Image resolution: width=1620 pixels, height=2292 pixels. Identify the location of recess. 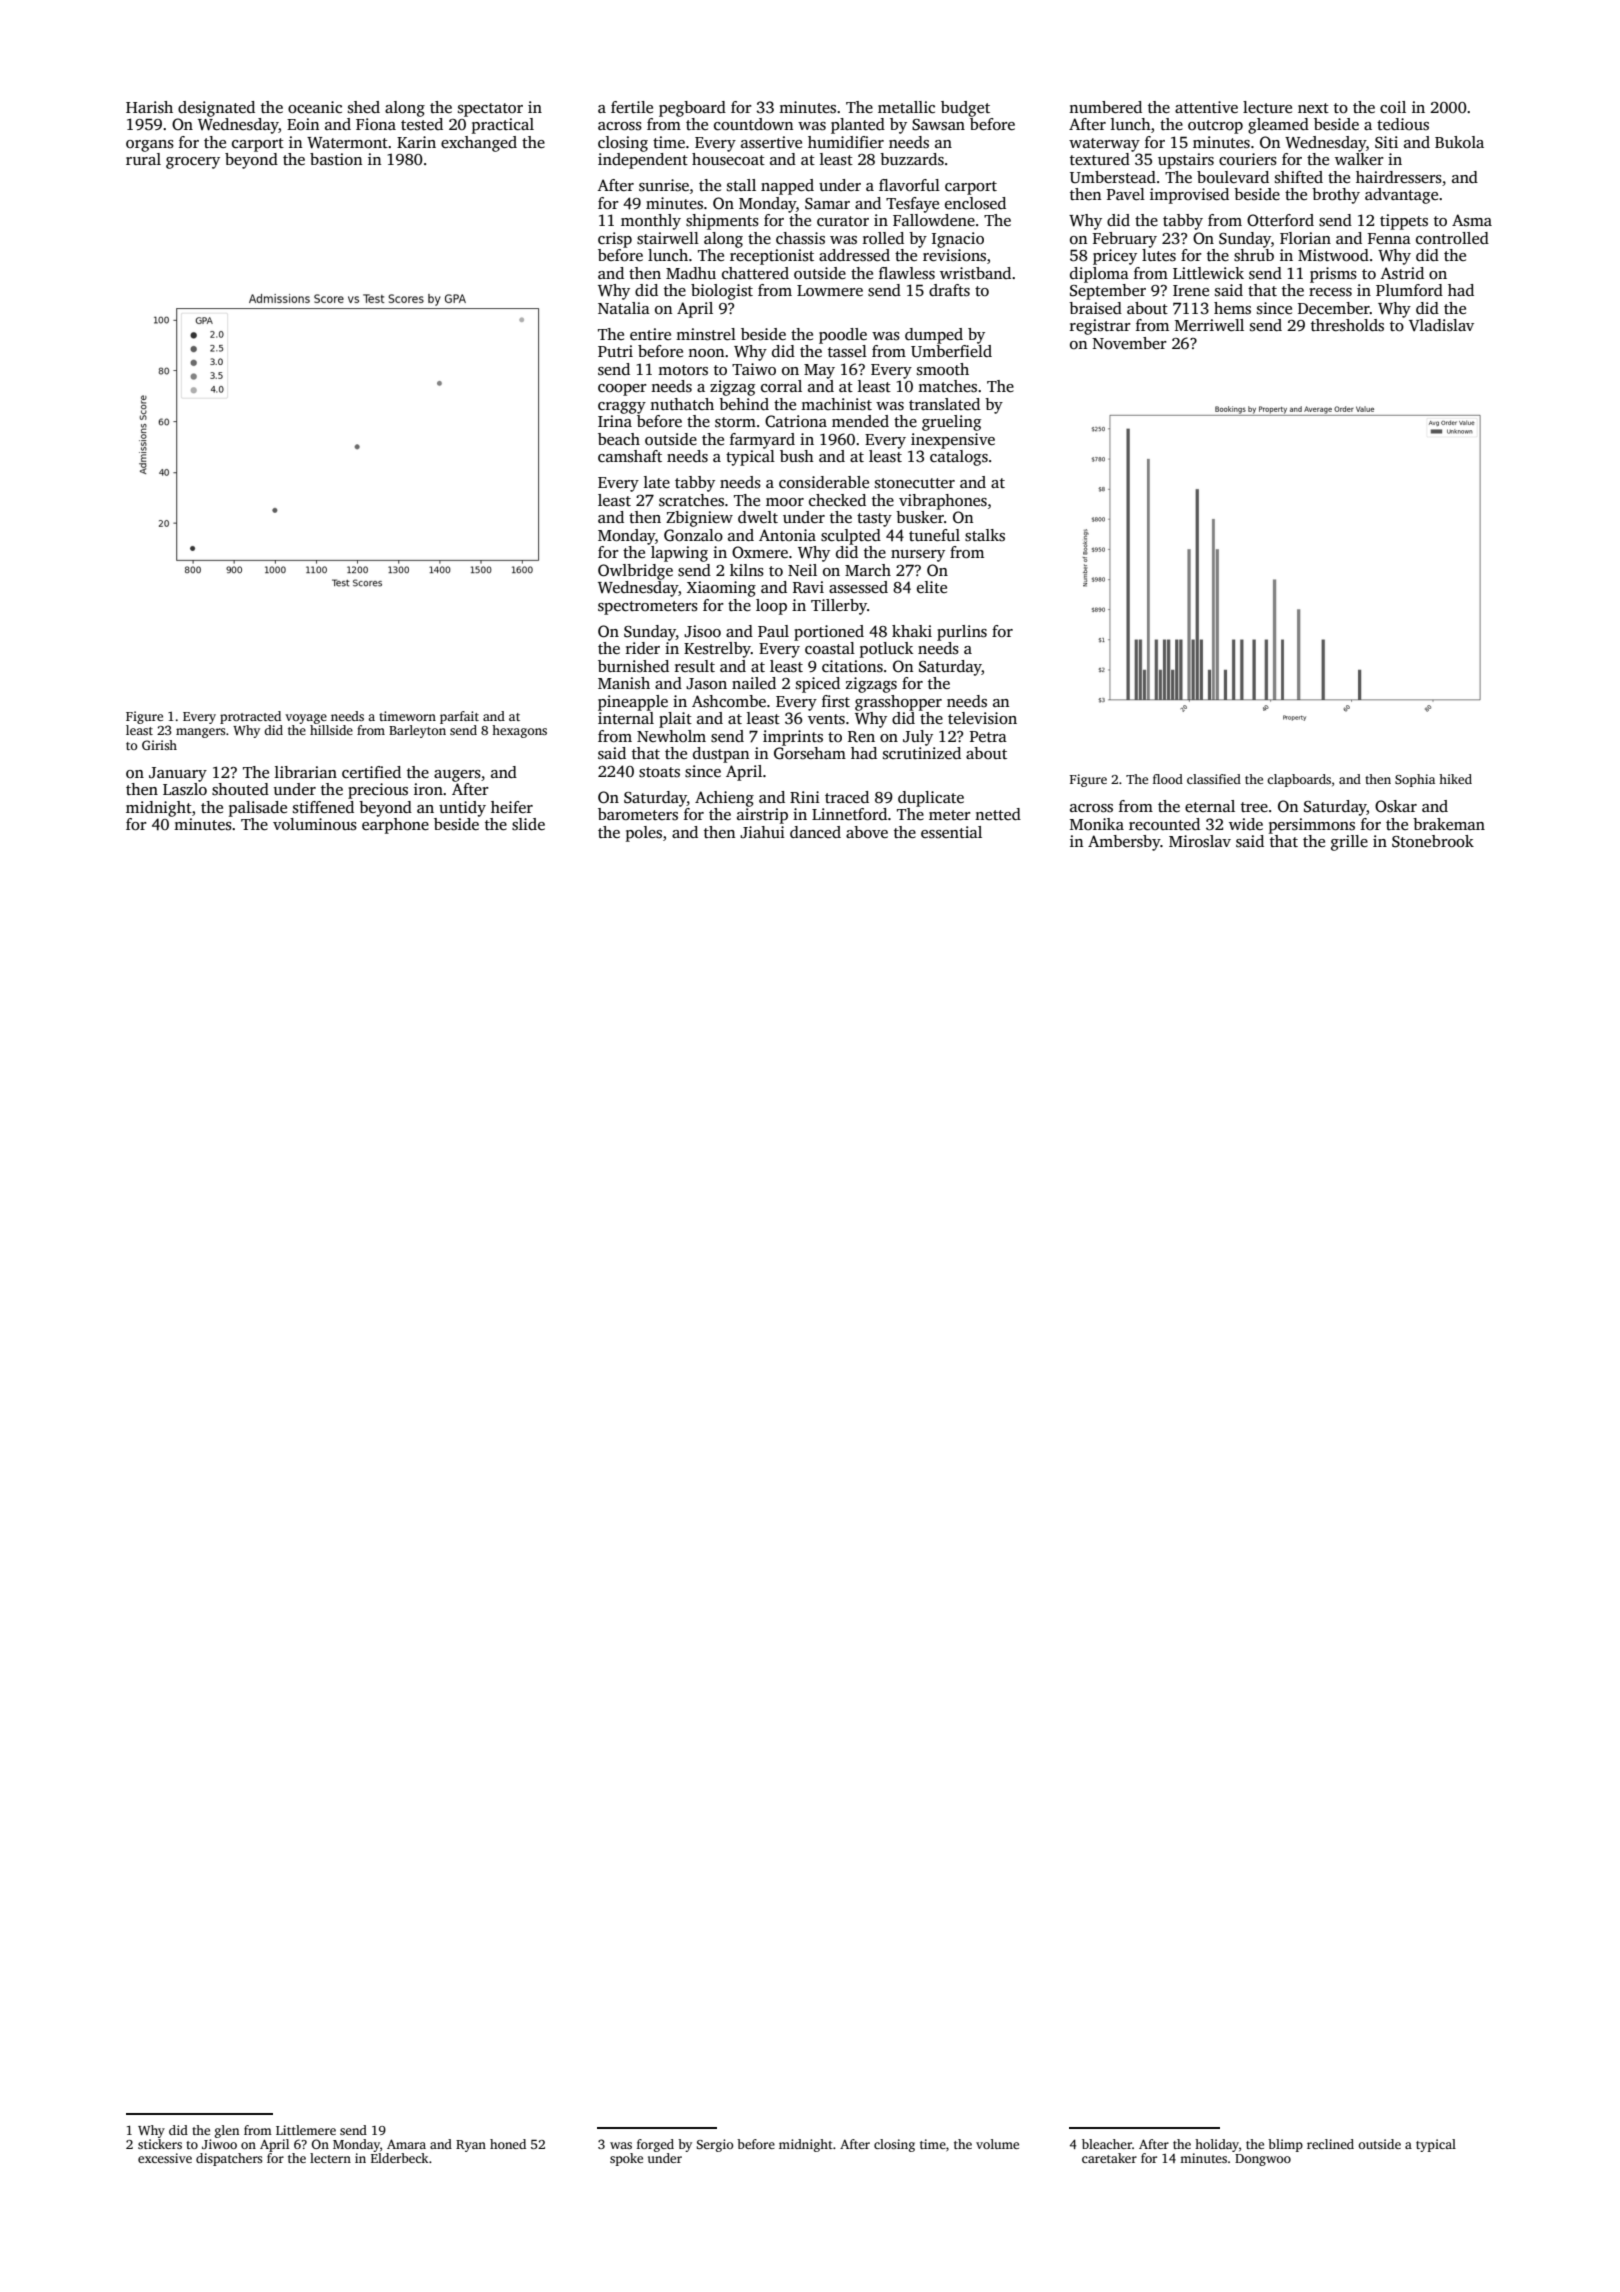
(1330, 292).
